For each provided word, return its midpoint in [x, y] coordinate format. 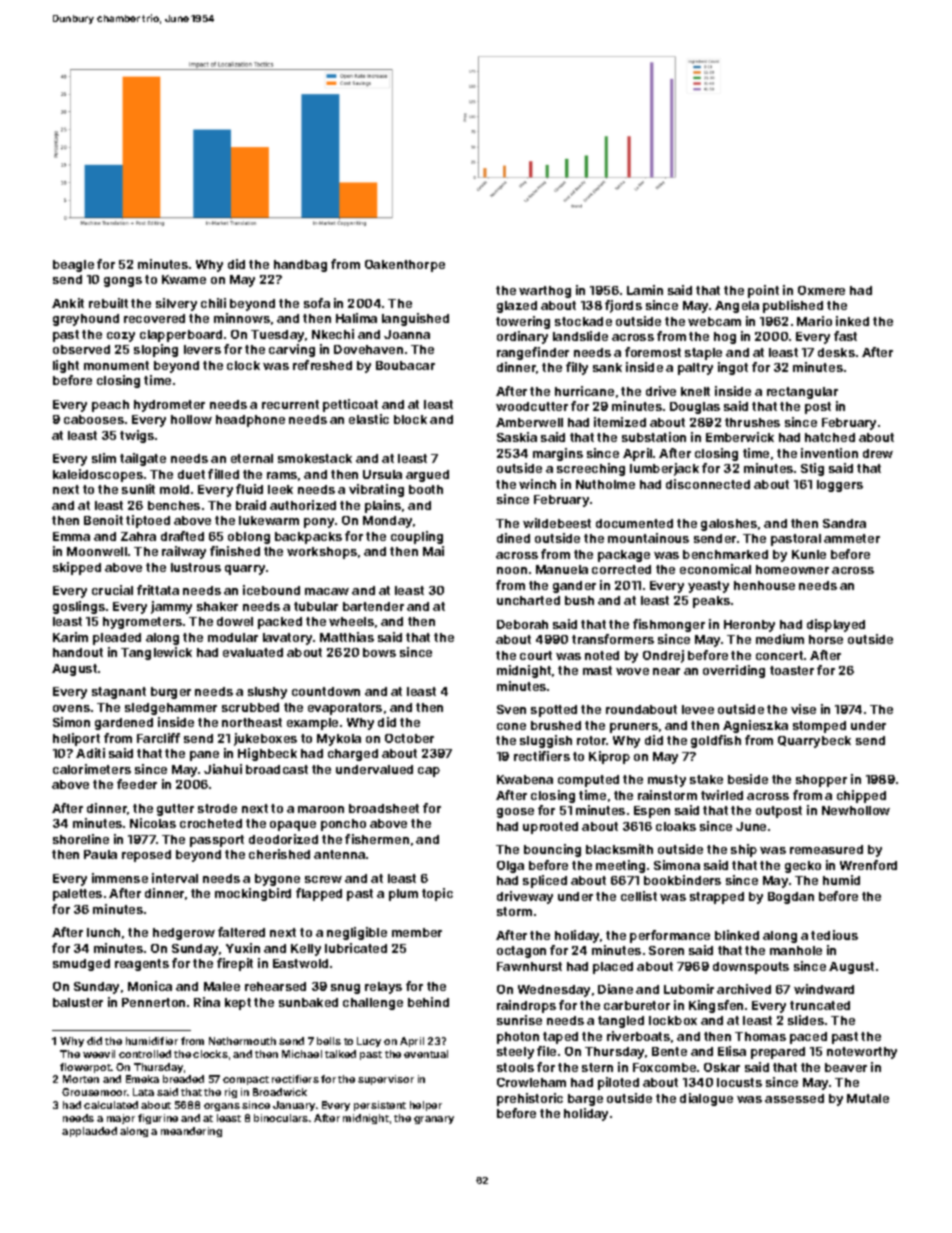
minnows [242, 318]
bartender [373, 606]
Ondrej [663, 656]
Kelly [306, 950]
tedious [834, 935]
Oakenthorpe [405, 266]
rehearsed [275, 986]
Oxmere [821, 290]
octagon [521, 952]
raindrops [526, 1006]
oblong [249, 538]
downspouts [751, 968]
